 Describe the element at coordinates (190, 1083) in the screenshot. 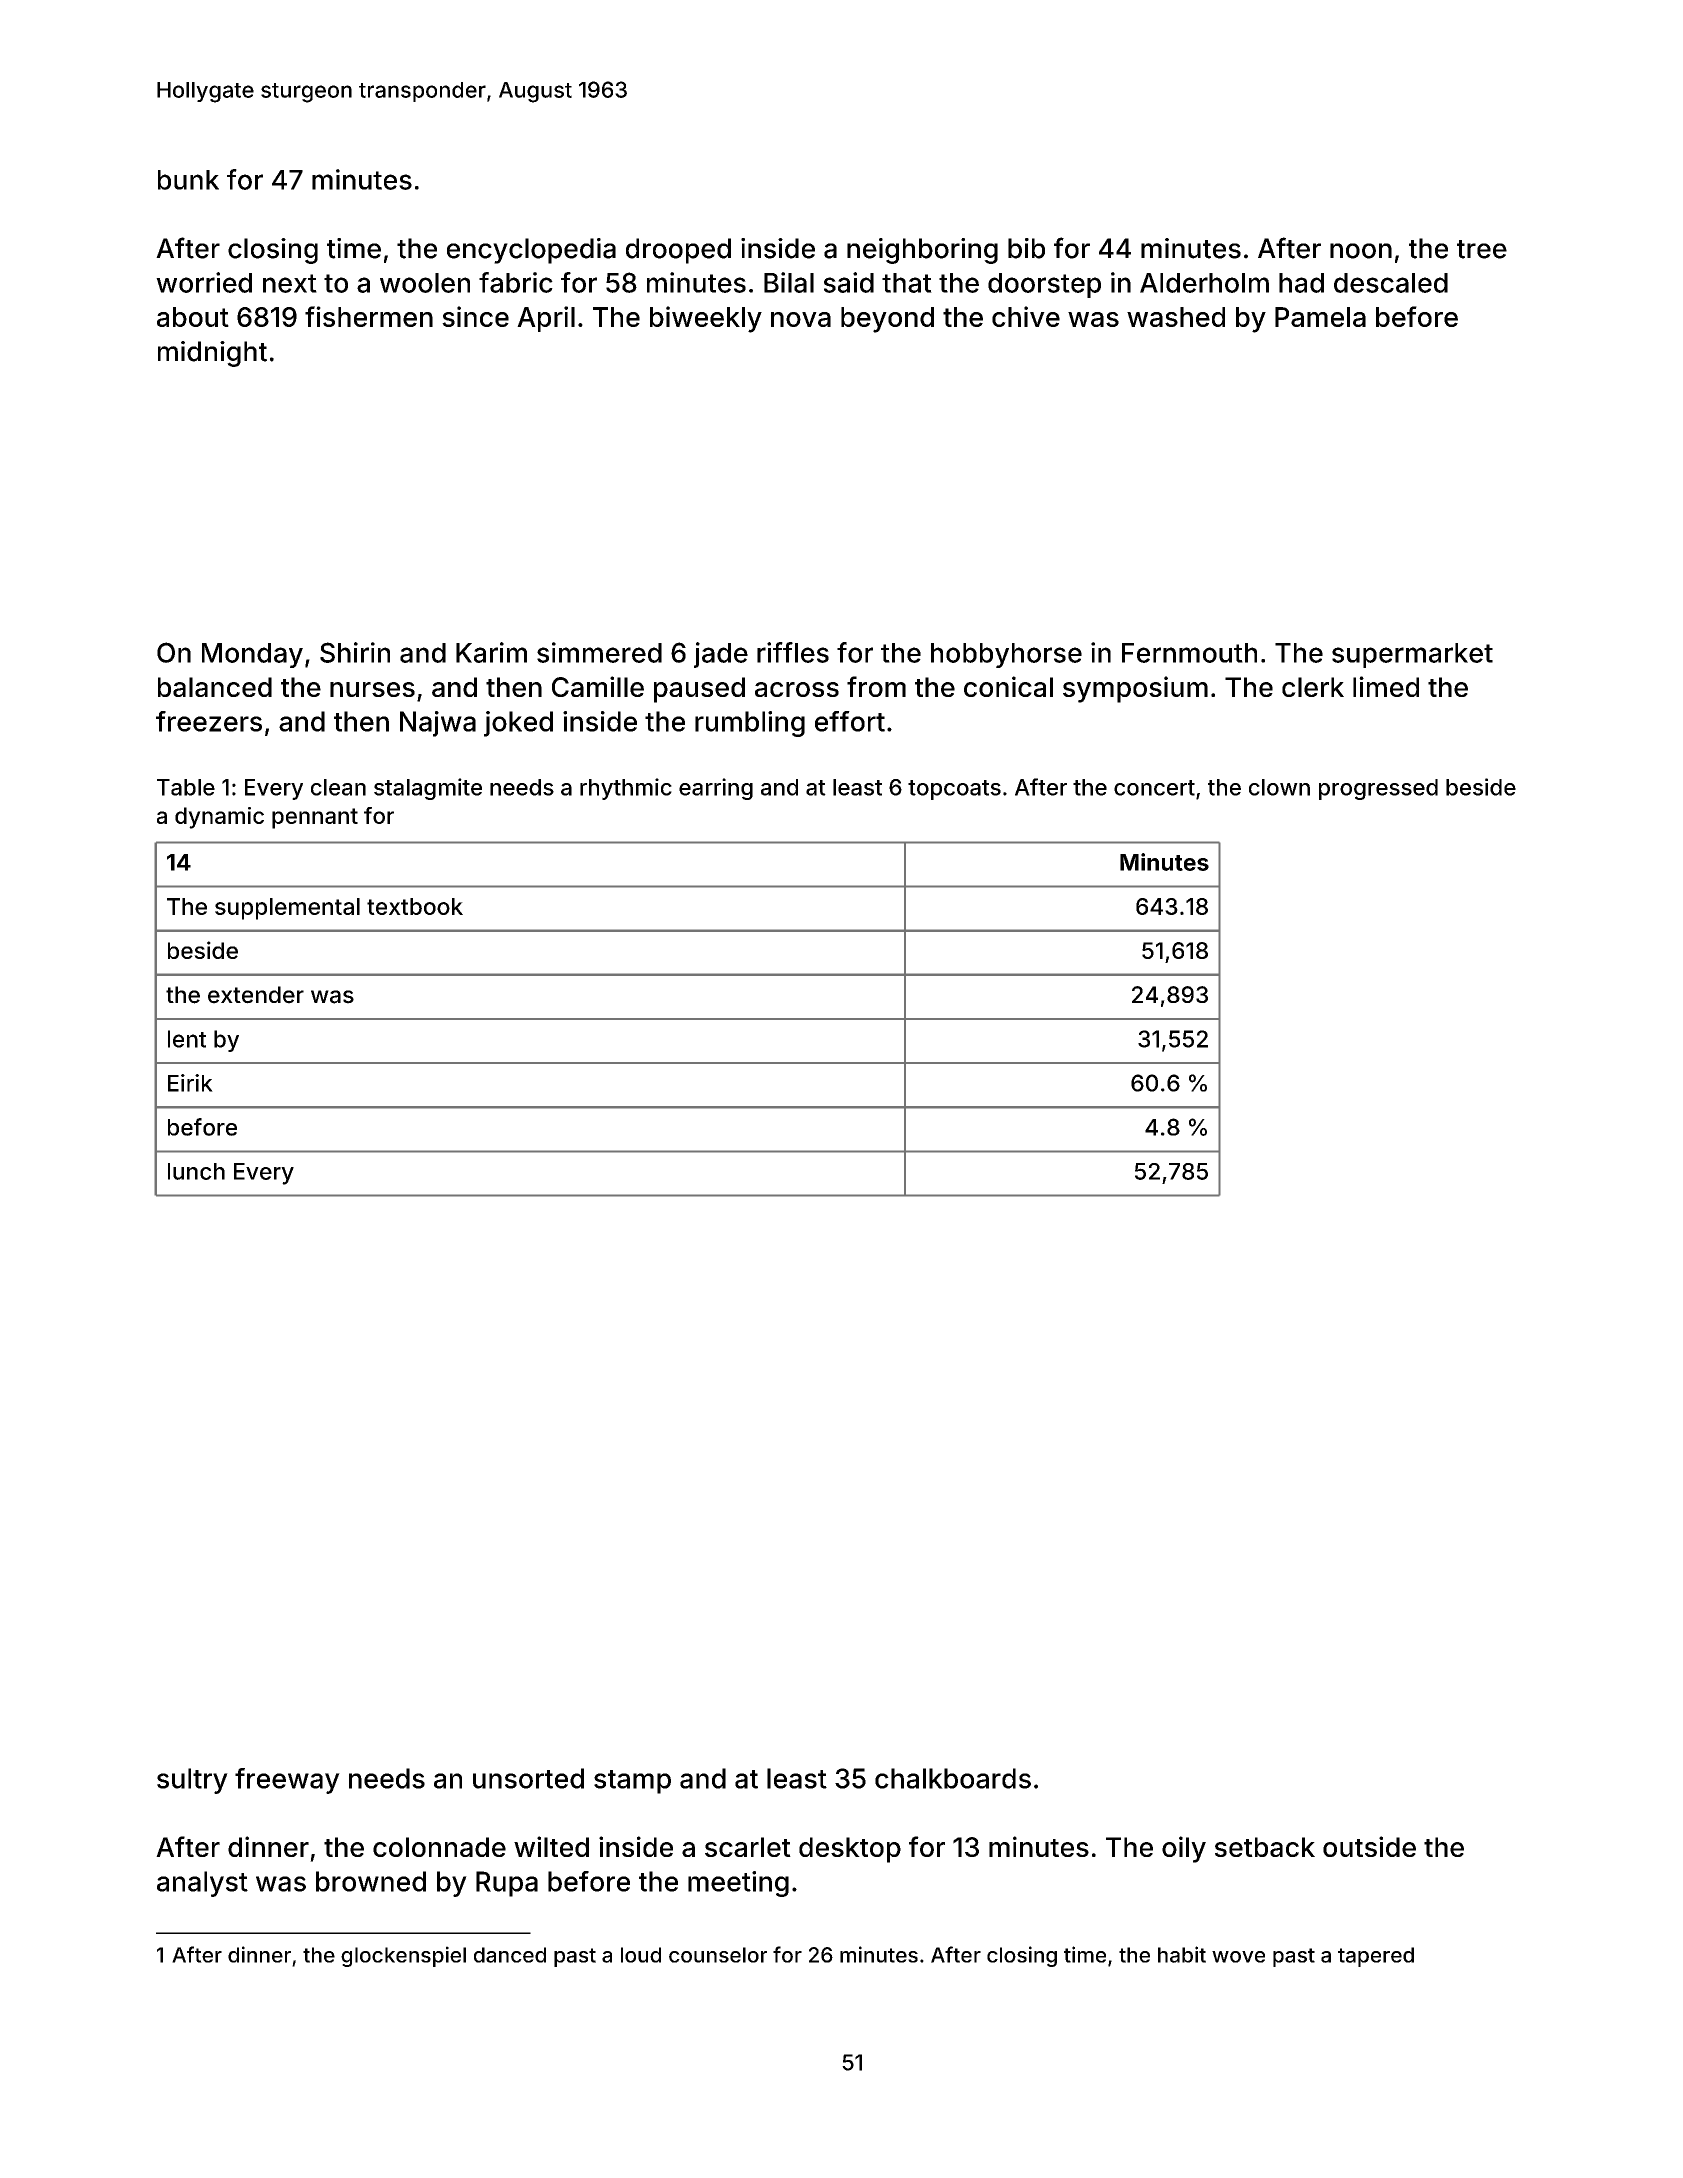

I see `Eirik` at that location.
